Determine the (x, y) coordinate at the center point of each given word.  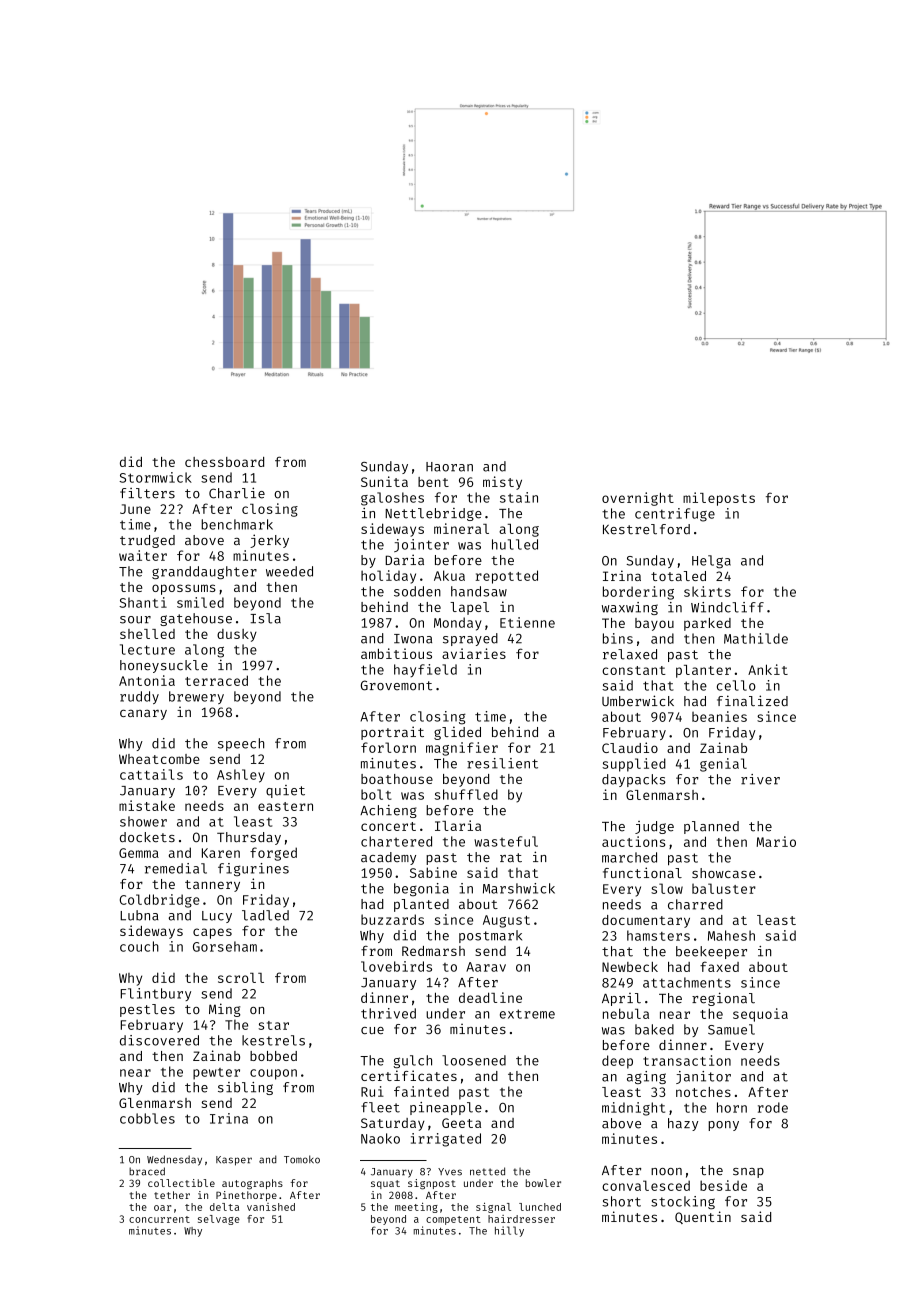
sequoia (760, 1015)
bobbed (273, 1056)
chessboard (224, 462)
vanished (271, 1207)
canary (143, 714)
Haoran (449, 467)
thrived (388, 1013)
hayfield (425, 670)
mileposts (719, 499)
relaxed (630, 654)
